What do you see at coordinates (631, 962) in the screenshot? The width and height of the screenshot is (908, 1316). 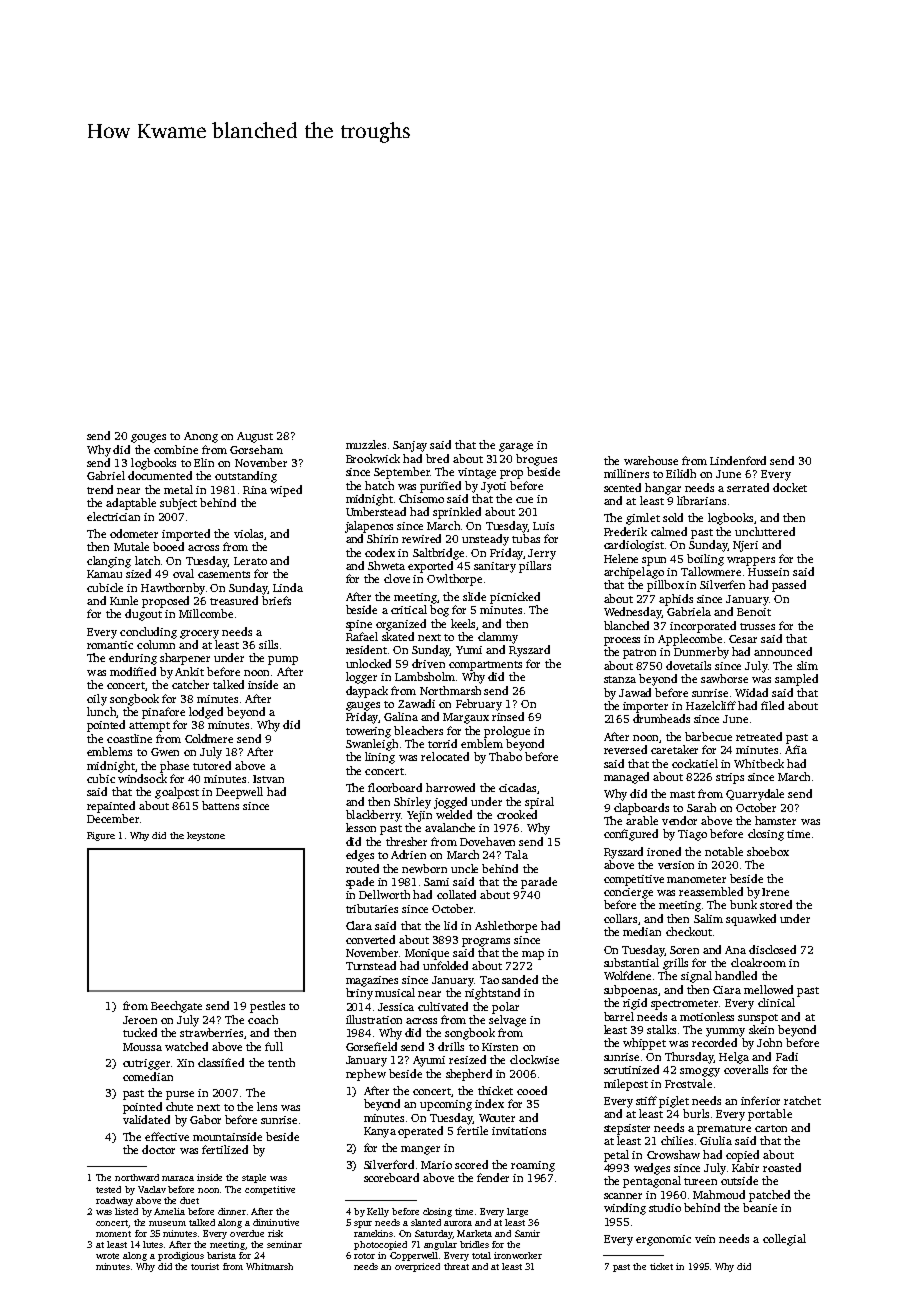 I see `substantial` at bounding box center [631, 962].
